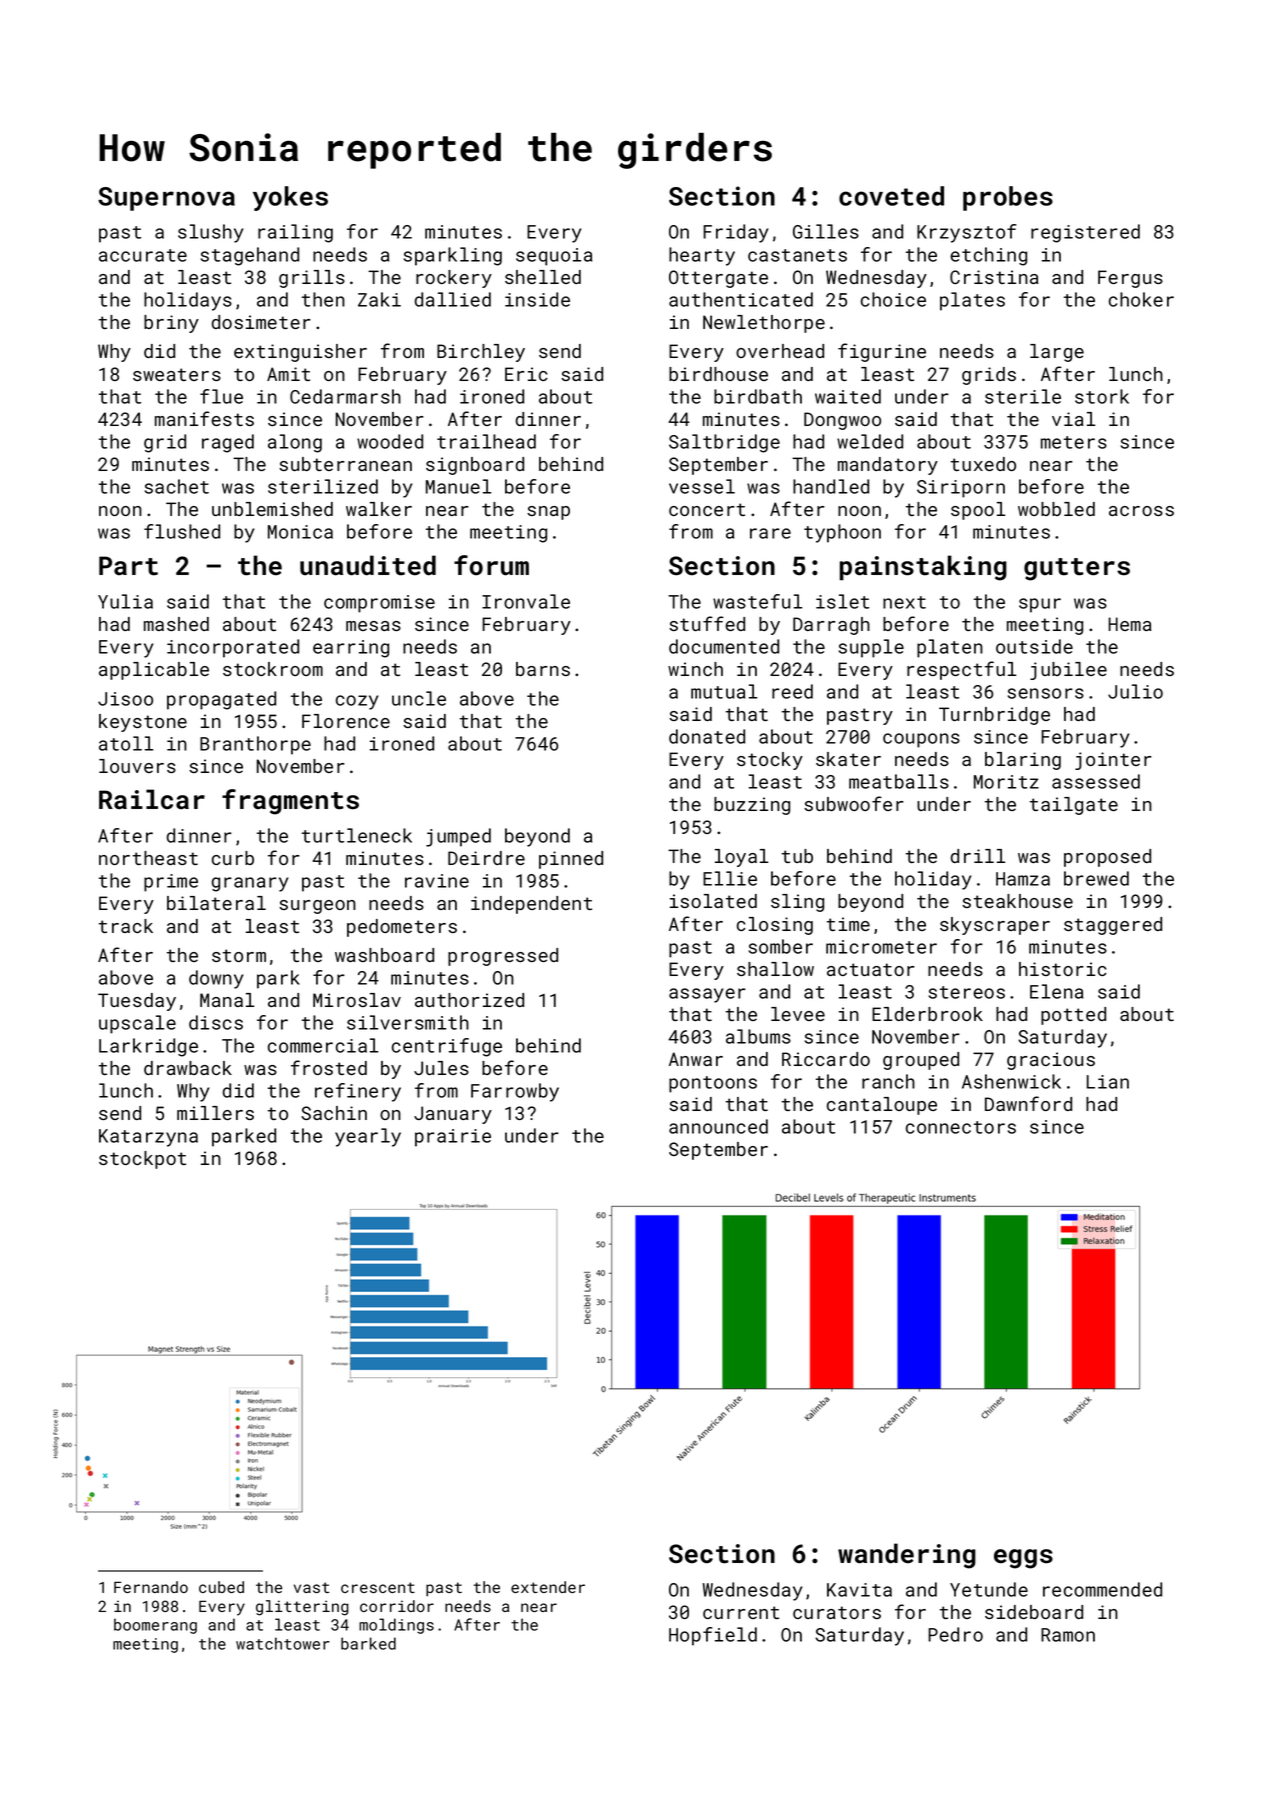 This screenshot has height=1808, width=1278. What do you see at coordinates (921, 740) in the screenshot?
I see `coupons` at bounding box center [921, 740].
